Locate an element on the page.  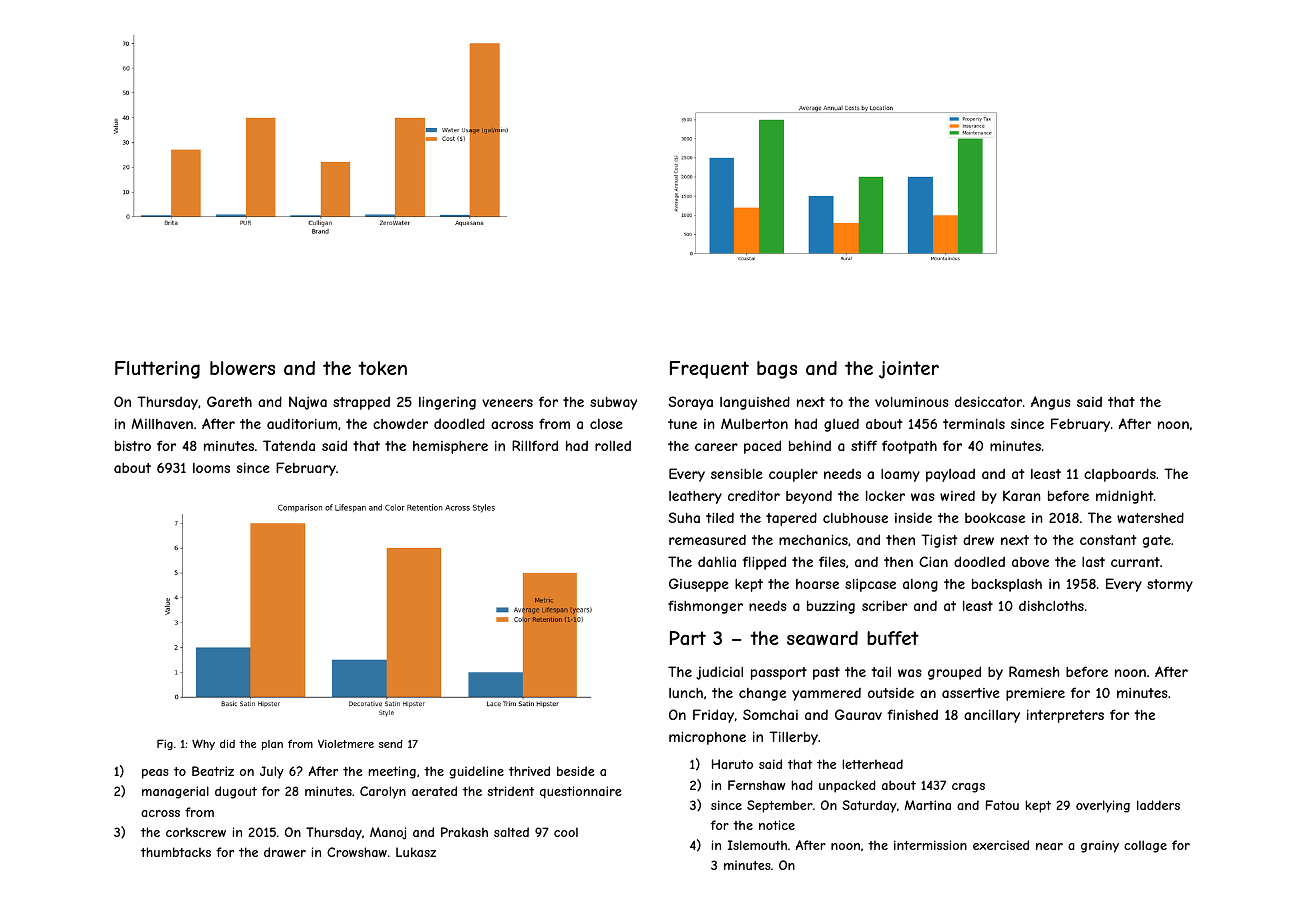
bags is located at coordinates (777, 370).
